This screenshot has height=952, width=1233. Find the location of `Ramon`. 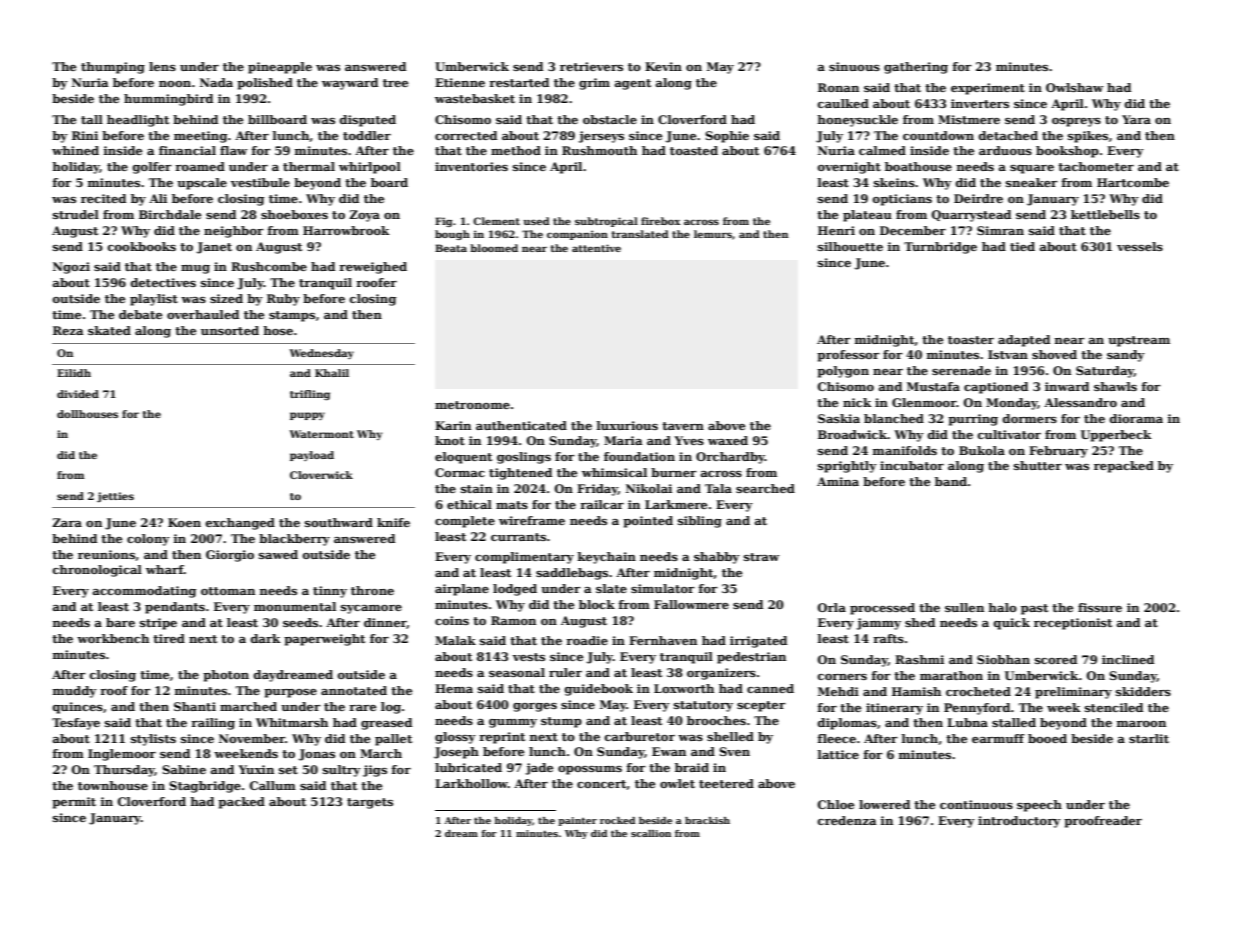

Ramon is located at coordinates (513, 620).
